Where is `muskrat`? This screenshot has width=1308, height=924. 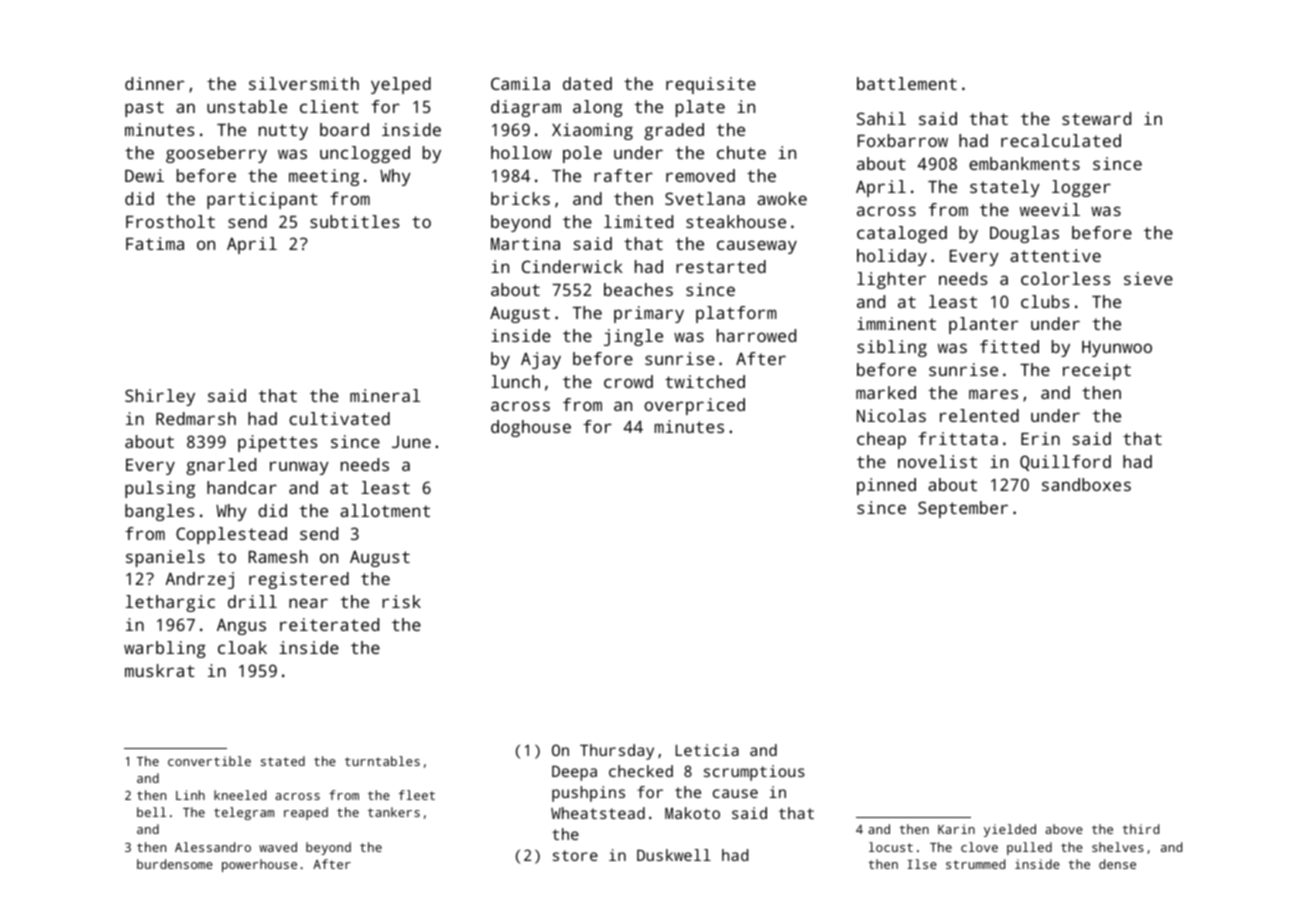
muskrat is located at coordinates (160, 670).
